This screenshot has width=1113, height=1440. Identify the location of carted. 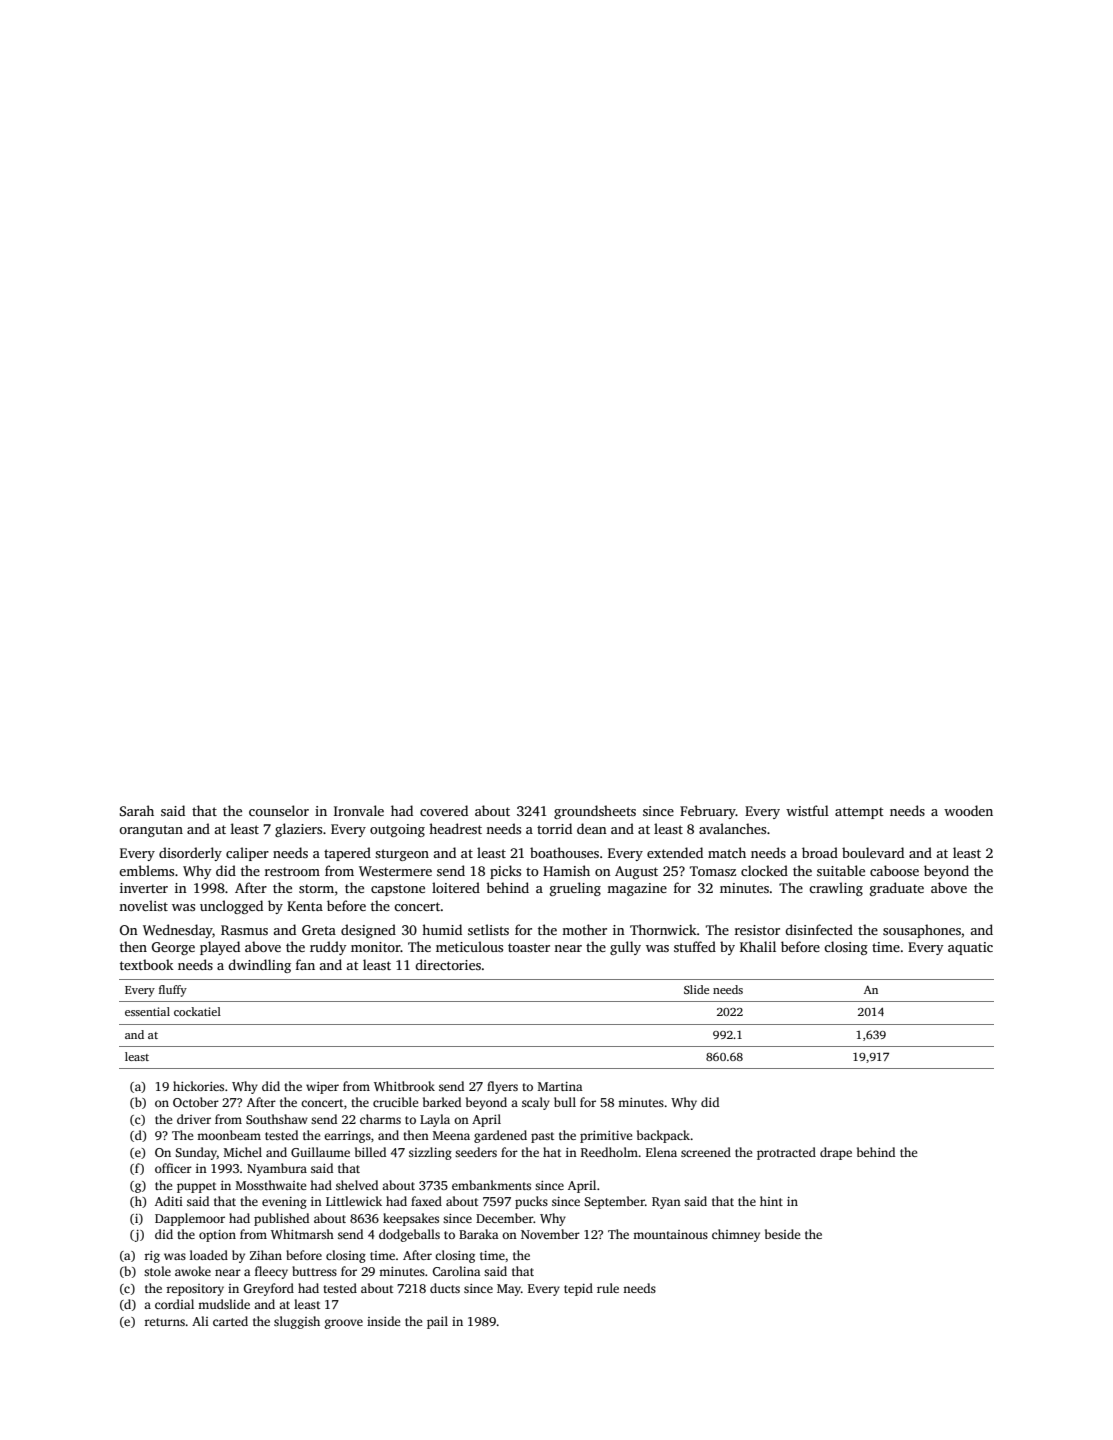
(230, 1321).
